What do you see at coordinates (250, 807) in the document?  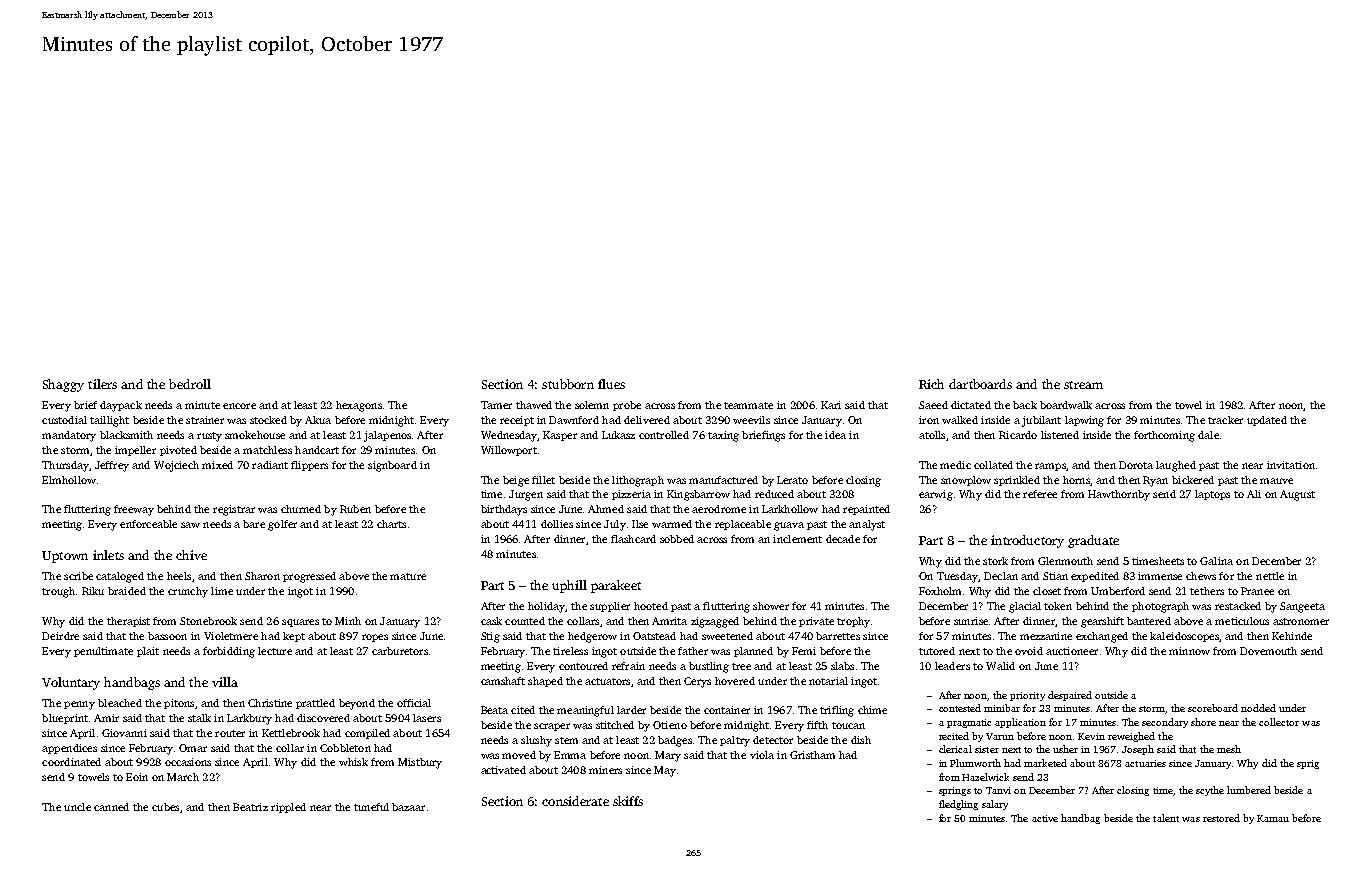 I see `Beatriz` at bounding box center [250, 807].
